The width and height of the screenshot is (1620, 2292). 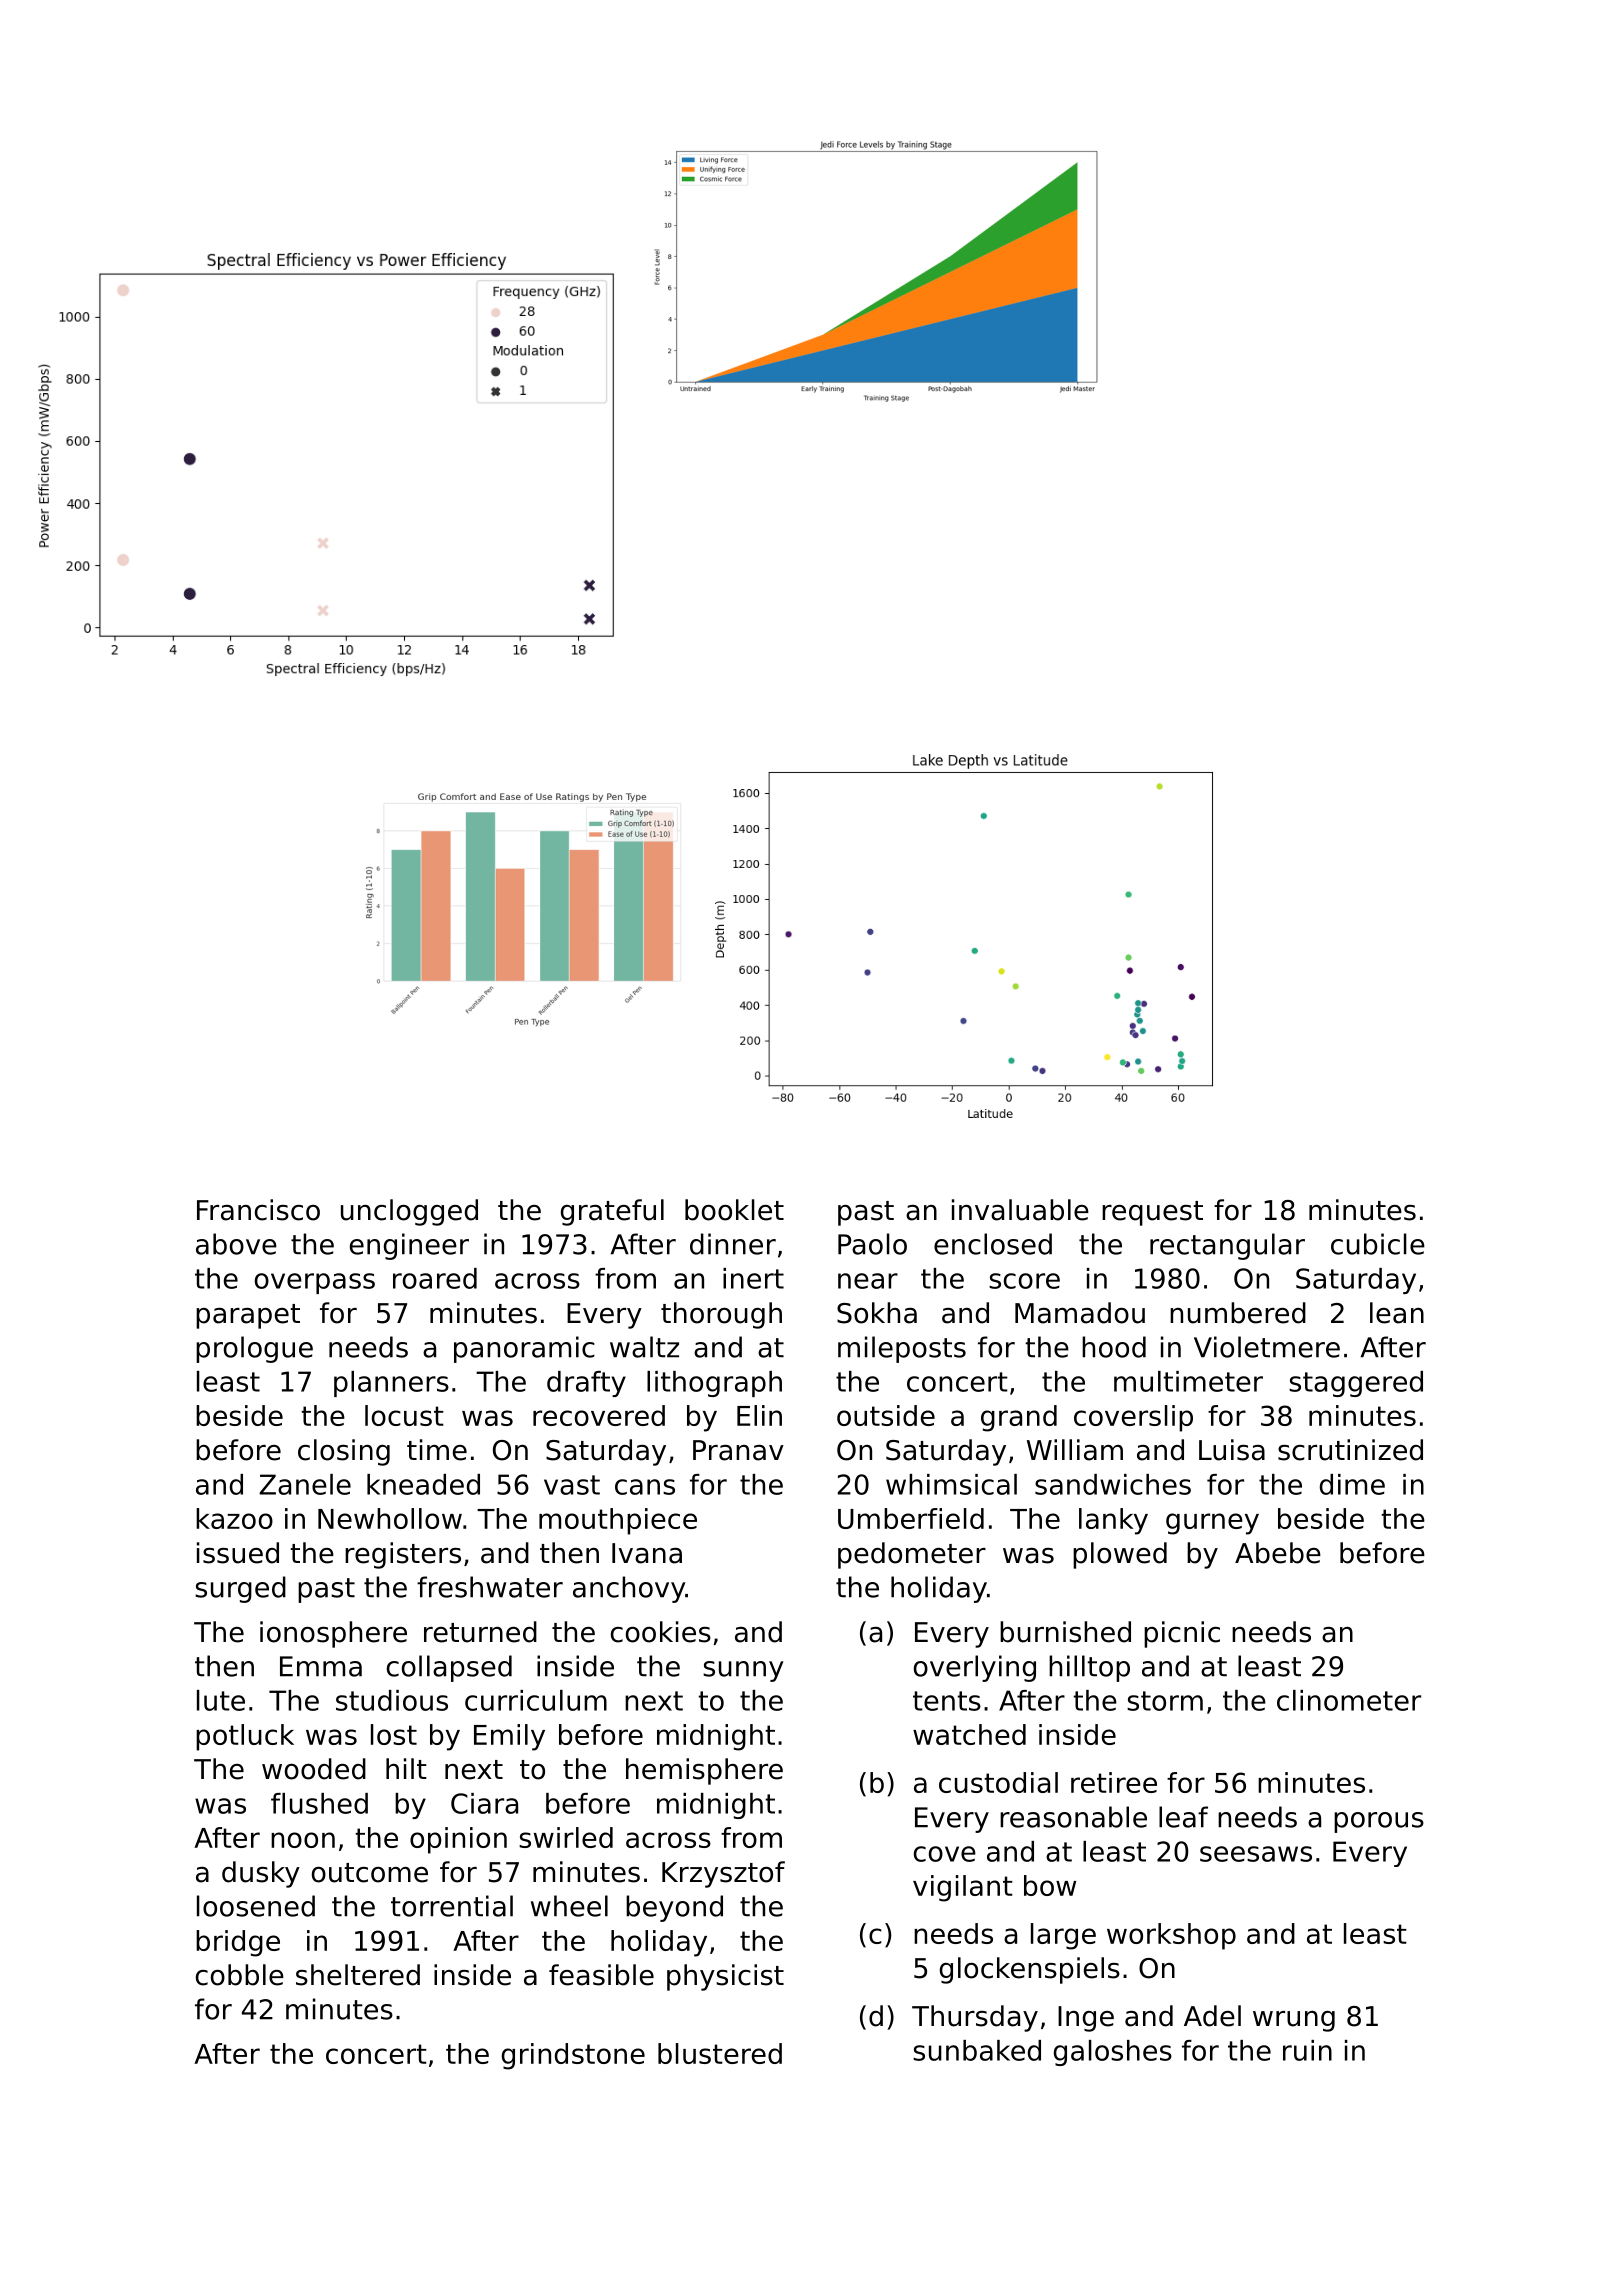 I want to click on potluck, so click(x=245, y=1737).
